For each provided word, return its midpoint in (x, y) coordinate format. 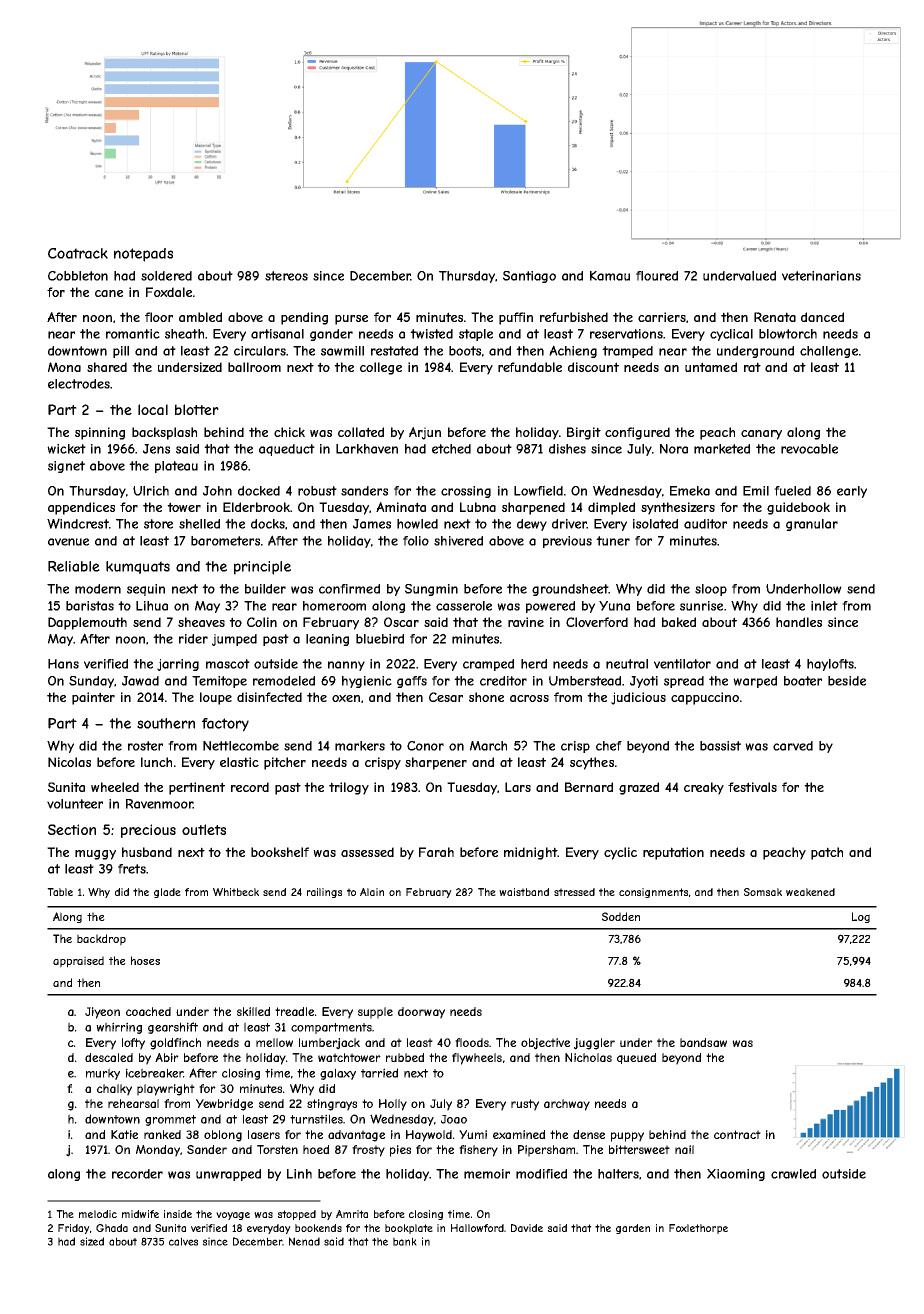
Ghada (112, 1228)
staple (476, 335)
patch (827, 853)
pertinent (197, 788)
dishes (567, 449)
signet (66, 467)
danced (822, 317)
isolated (655, 524)
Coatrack (78, 253)
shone (486, 697)
